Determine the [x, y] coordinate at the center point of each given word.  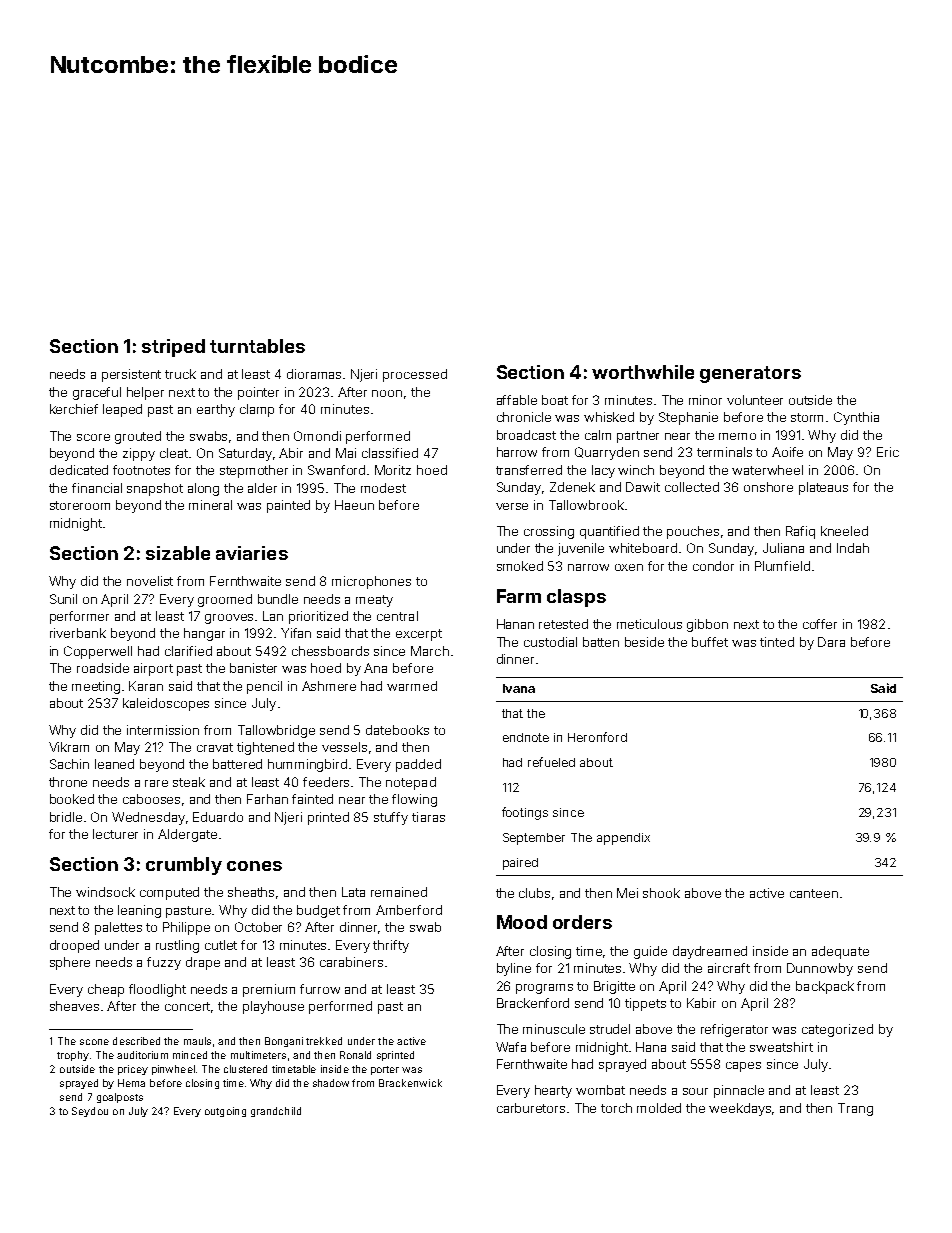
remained [399, 892]
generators [750, 374]
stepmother [254, 471]
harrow [517, 452]
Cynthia [856, 418]
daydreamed [710, 952]
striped [173, 348]
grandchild [276, 1112]
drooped [74, 946]
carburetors [531, 1108]
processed [415, 375]
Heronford [597, 737]
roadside [103, 668]
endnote [526, 737]
